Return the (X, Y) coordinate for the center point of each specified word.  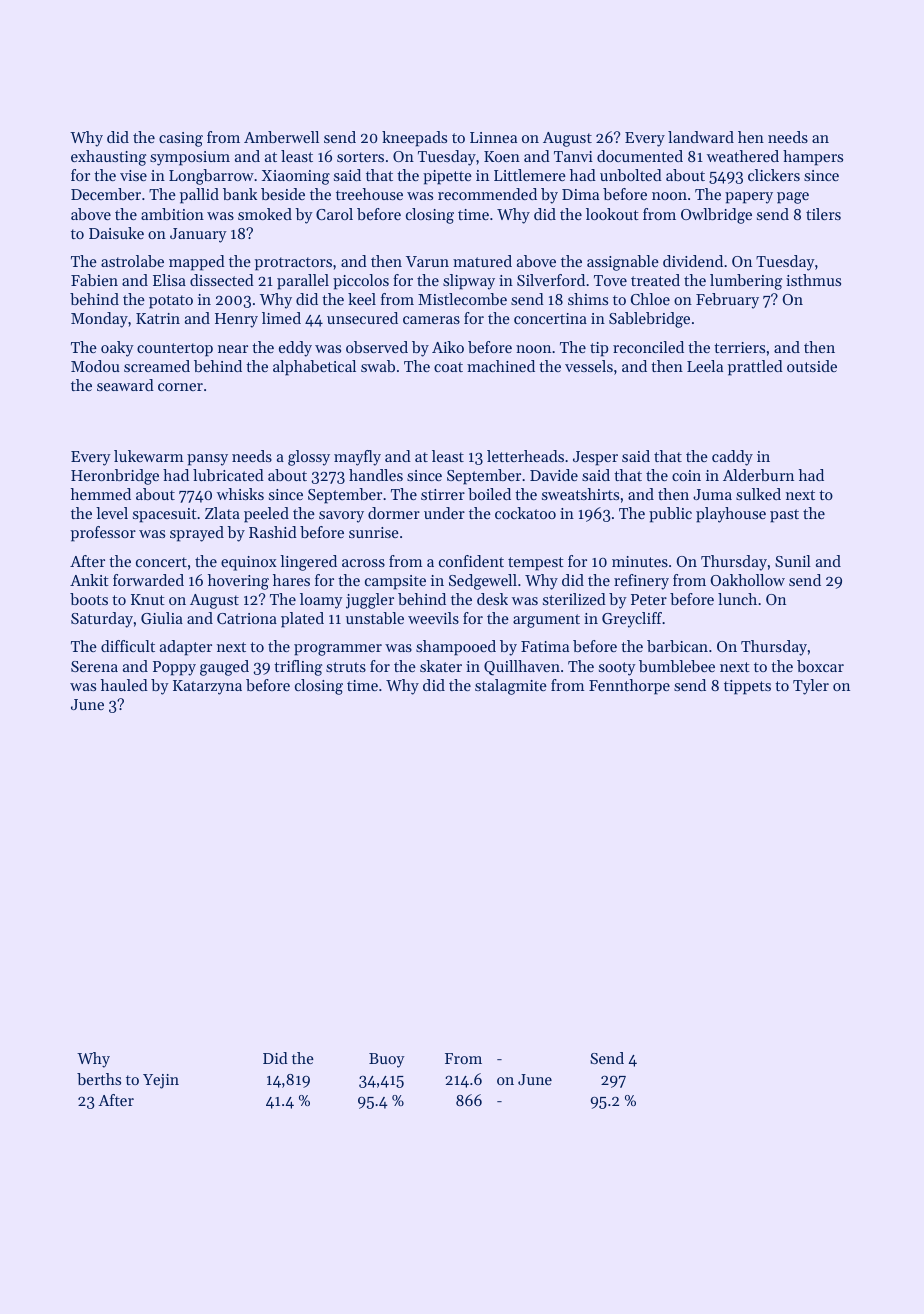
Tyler (811, 687)
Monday (99, 320)
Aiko (448, 347)
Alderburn (758, 475)
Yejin (161, 1081)
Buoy (387, 1060)
